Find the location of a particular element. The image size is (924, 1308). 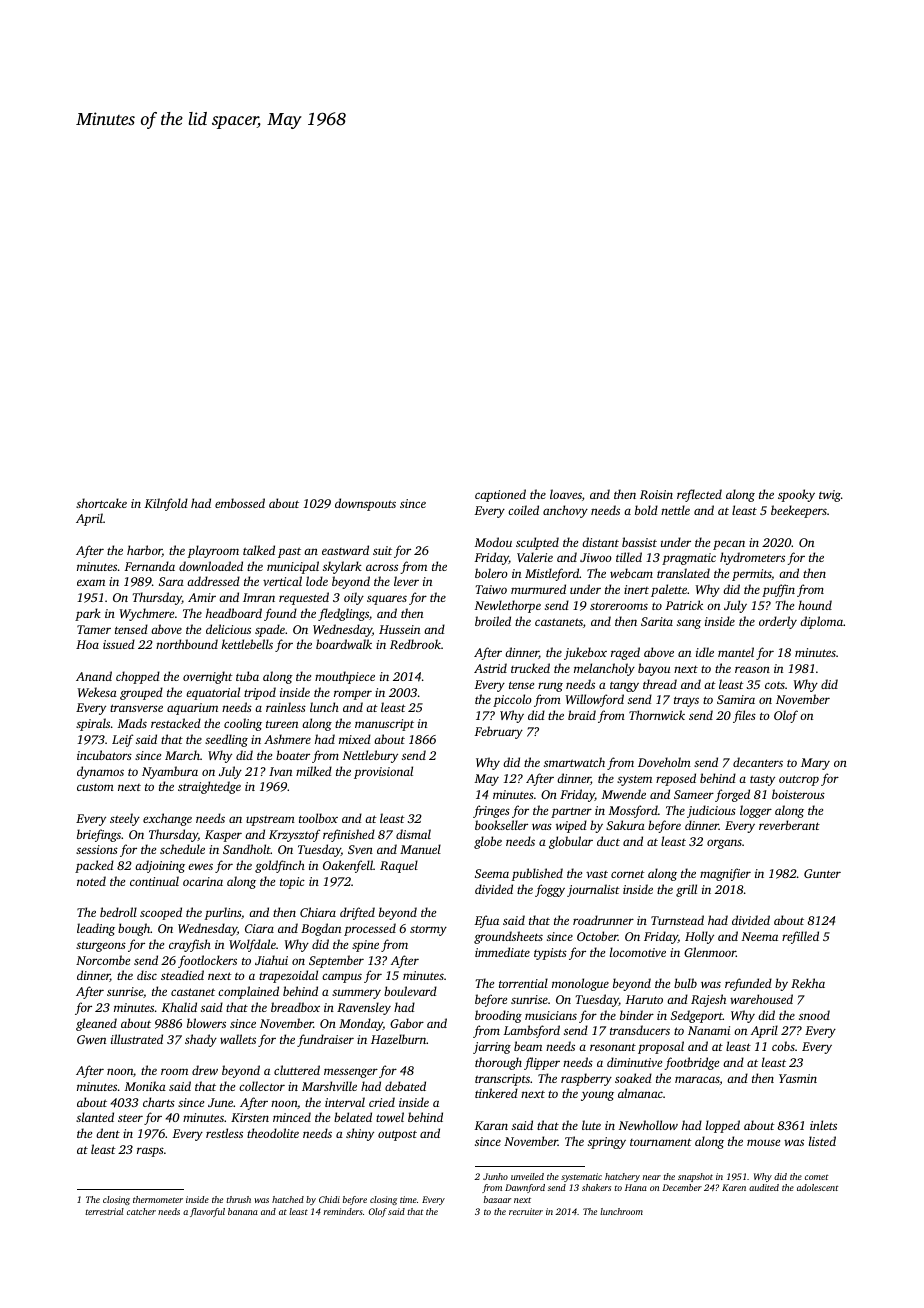

shortcake is located at coordinates (101, 503).
